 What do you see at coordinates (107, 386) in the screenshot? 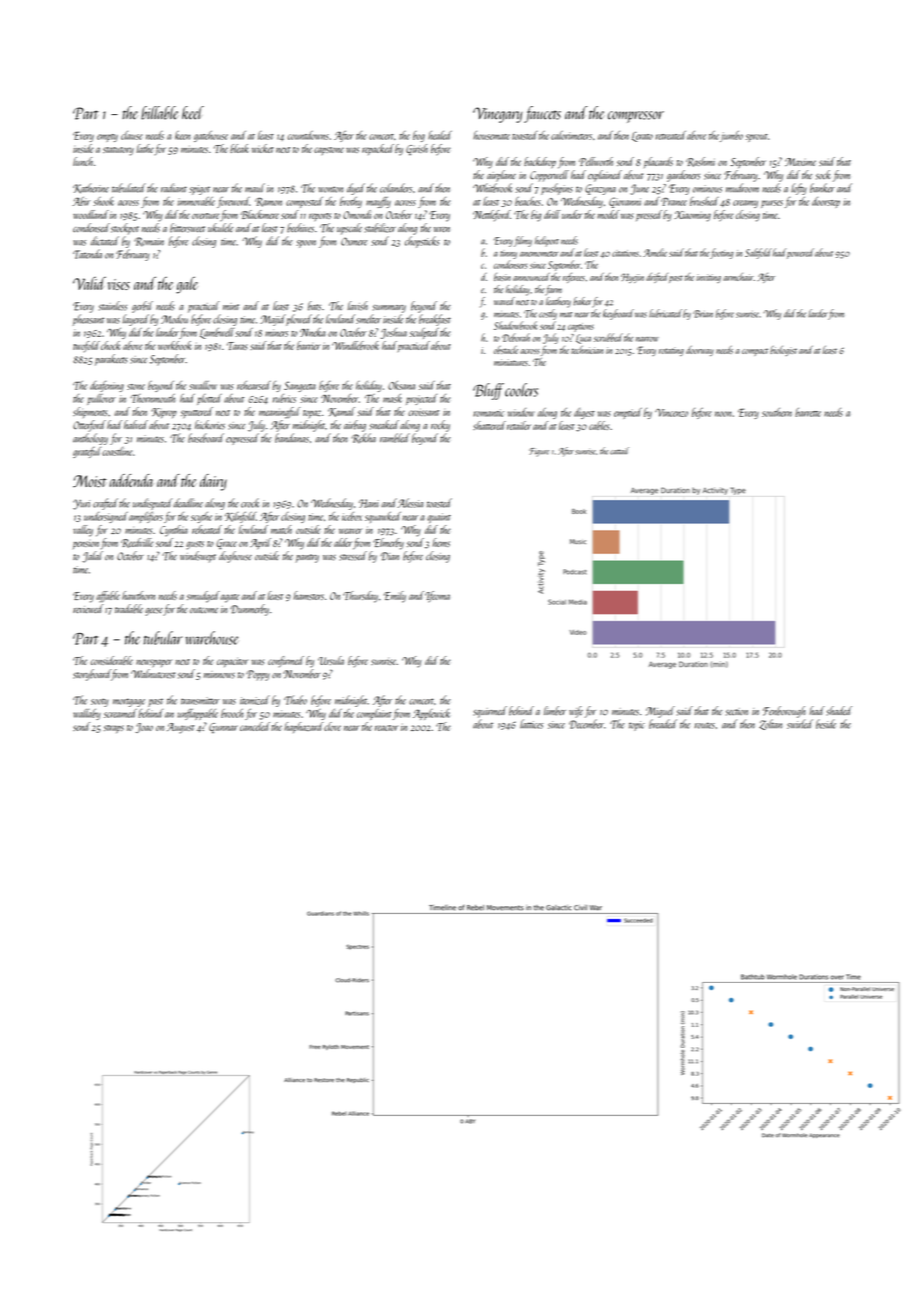
I see `deafening` at bounding box center [107, 386].
